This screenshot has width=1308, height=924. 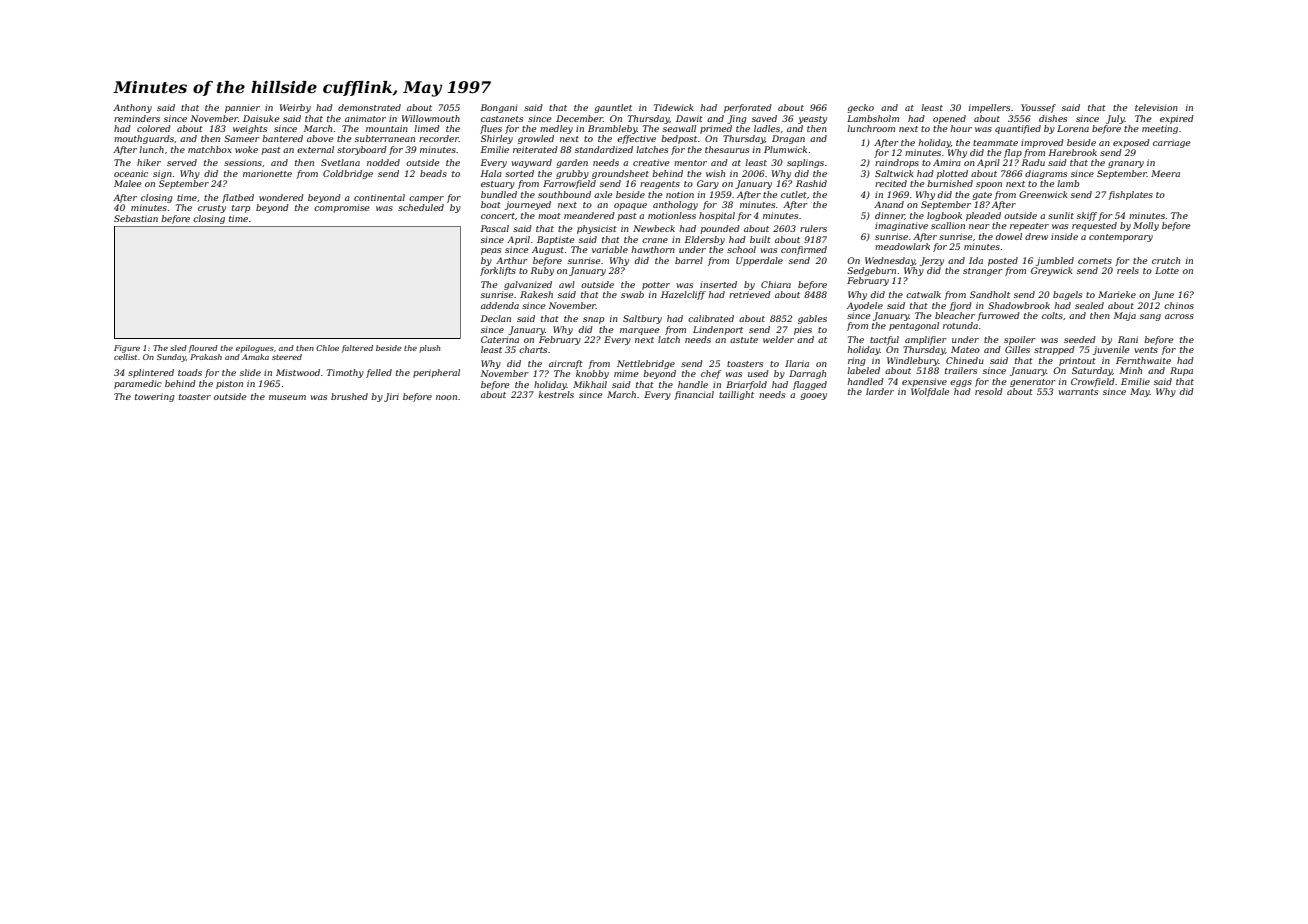 What do you see at coordinates (349, 396) in the screenshot?
I see `brushed` at bounding box center [349, 396].
